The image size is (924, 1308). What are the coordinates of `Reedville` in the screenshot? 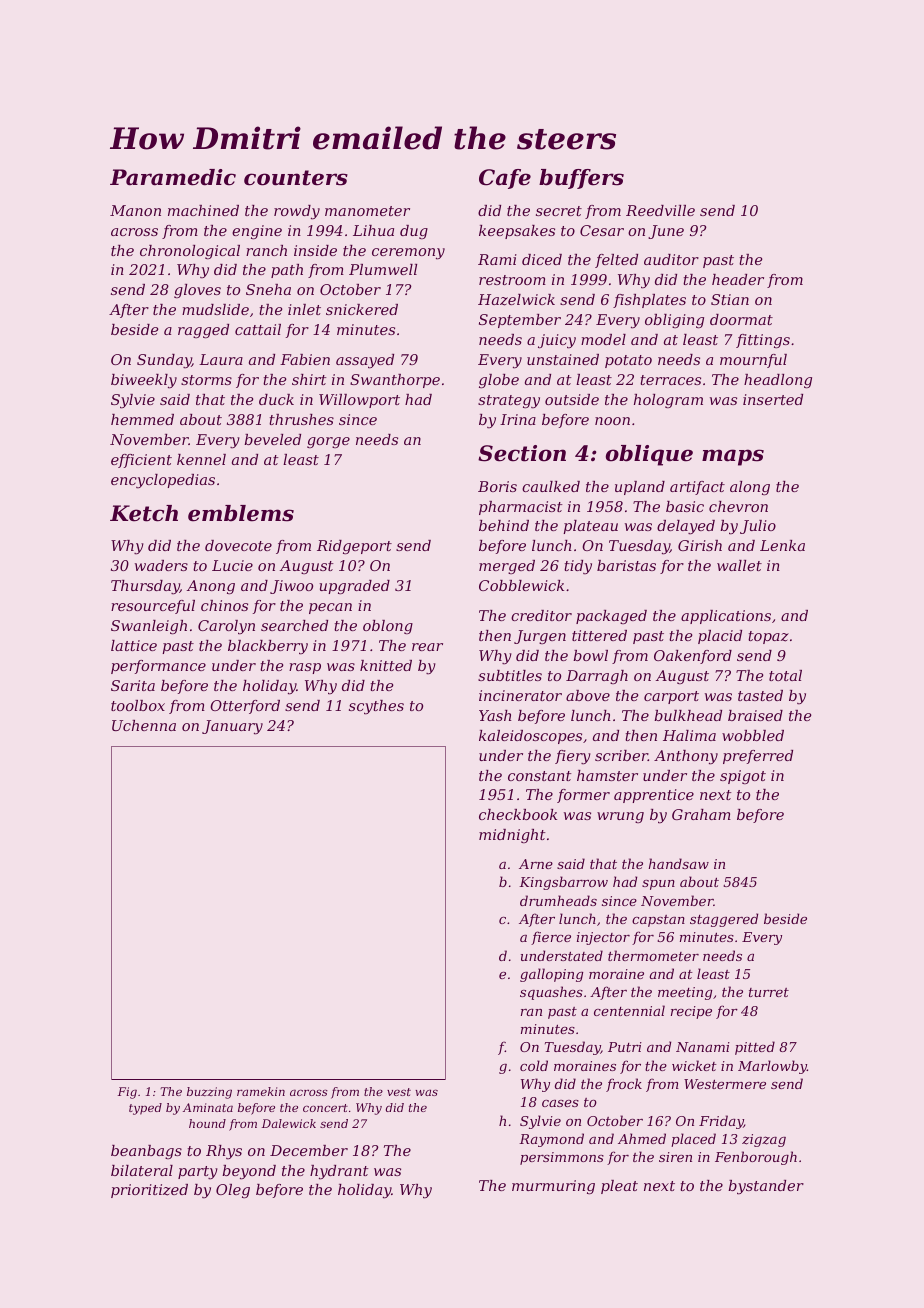 It's located at (660, 210).
